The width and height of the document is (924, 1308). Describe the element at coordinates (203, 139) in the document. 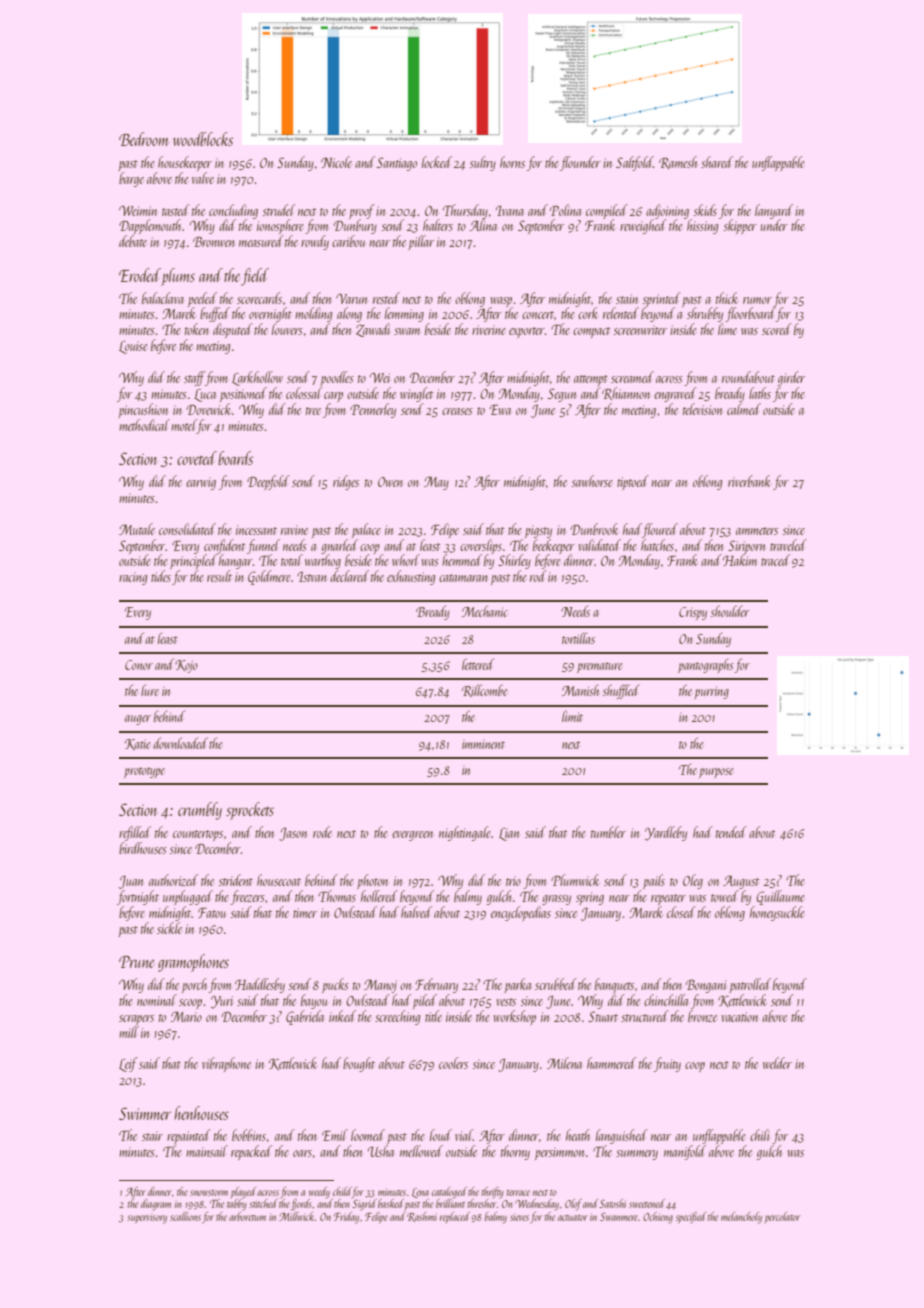

I see `woodblocks` at that location.
